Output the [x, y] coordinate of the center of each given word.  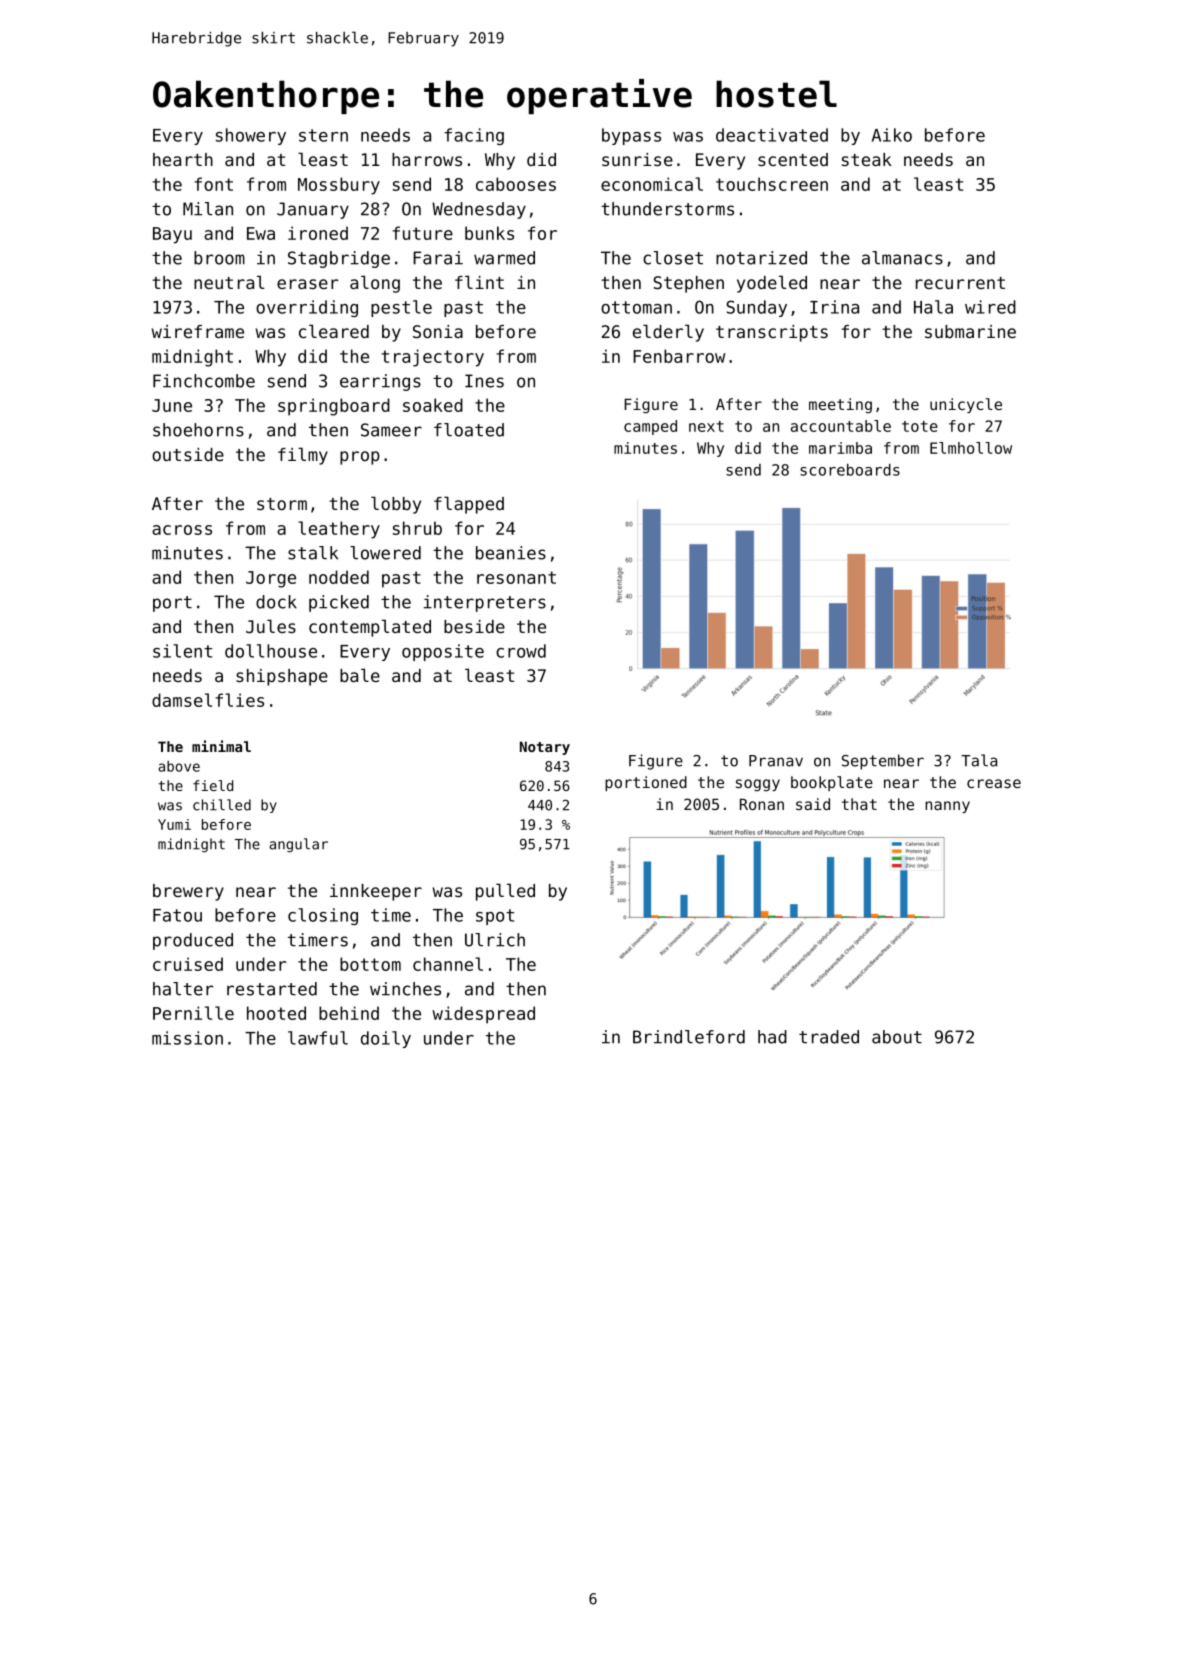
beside [474, 626]
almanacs [902, 258]
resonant [516, 577]
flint [479, 282]
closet [673, 258]
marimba [840, 448]
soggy [758, 785]
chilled [222, 805]
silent [182, 651]
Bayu [172, 235]
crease [994, 783]
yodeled [772, 284]
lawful [318, 1038]
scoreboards [850, 470]
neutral [229, 282]
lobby [396, 505]
